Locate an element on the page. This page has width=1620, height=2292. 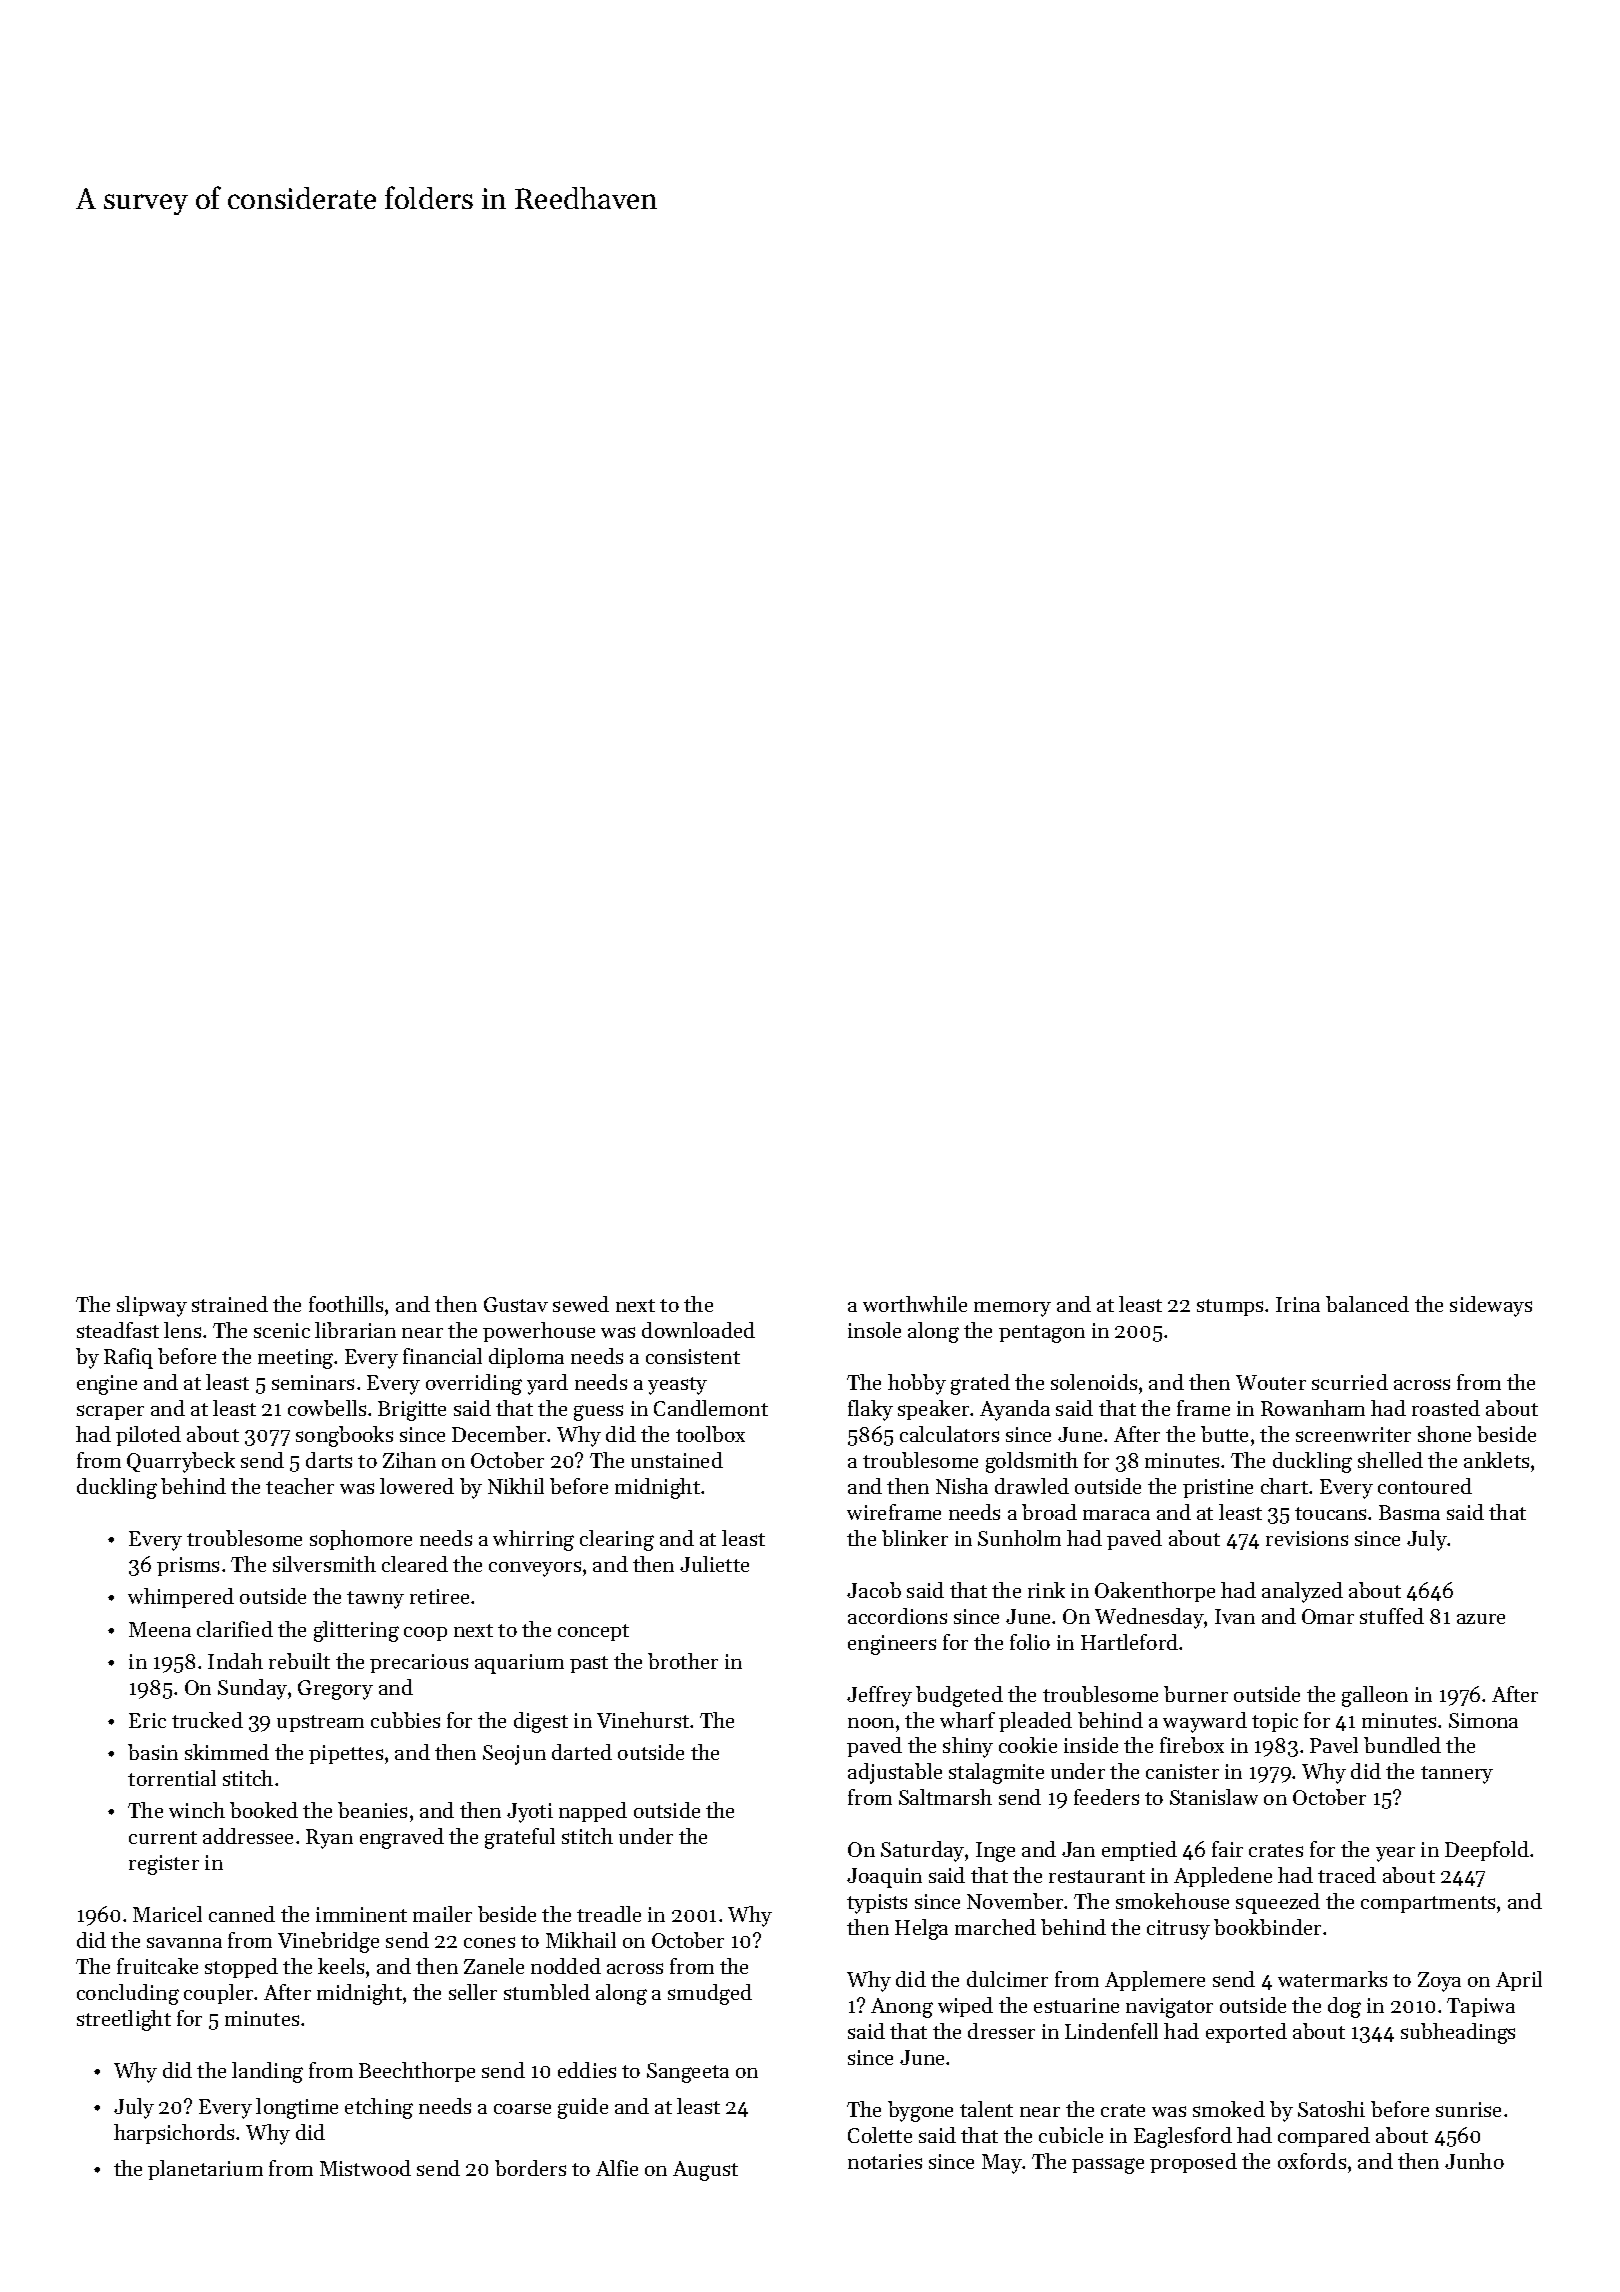
Jacob is located at coordinates (874, 1590).
